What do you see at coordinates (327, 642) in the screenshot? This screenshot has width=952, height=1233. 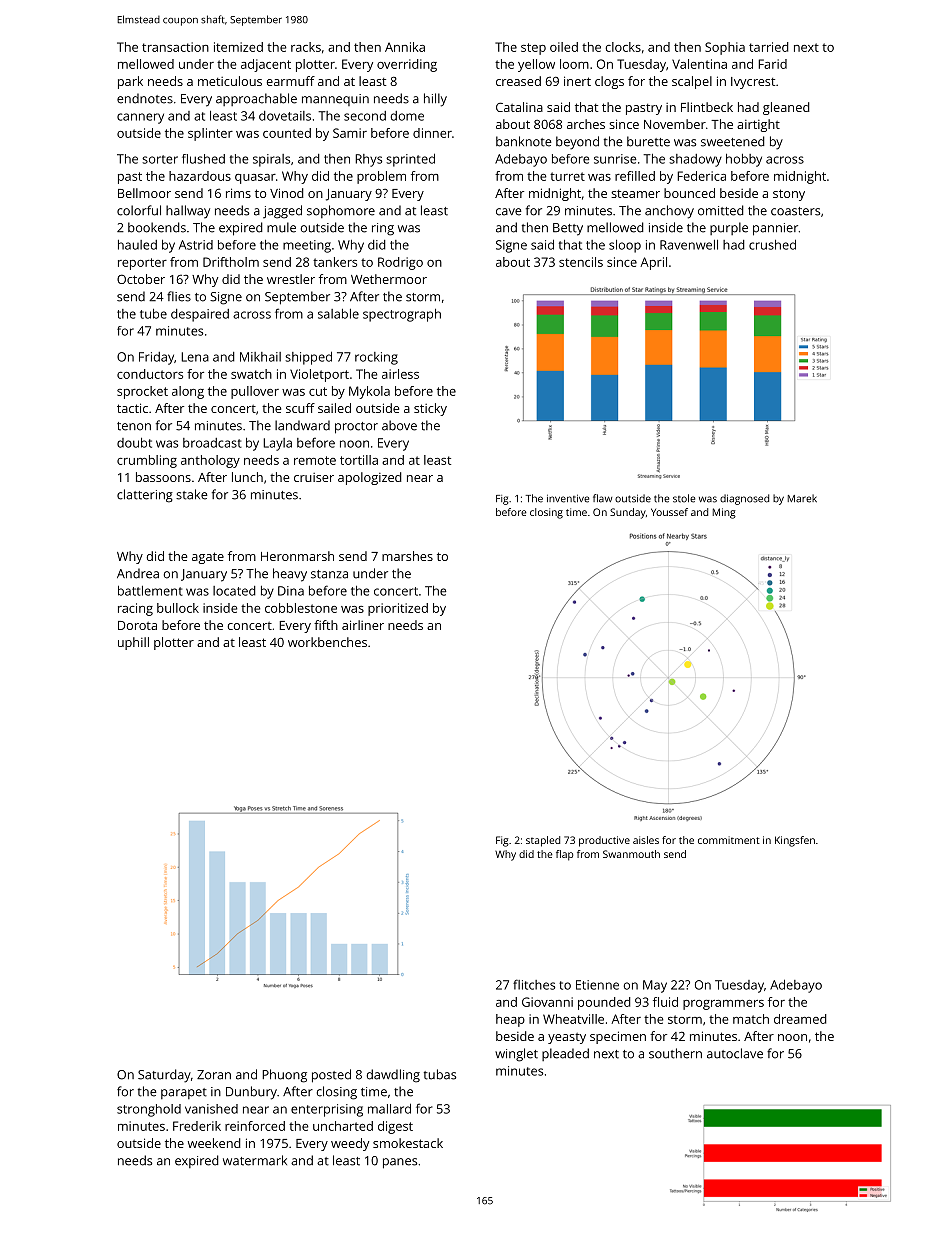 I see `workbenches` at bounding box center [327, 642].
